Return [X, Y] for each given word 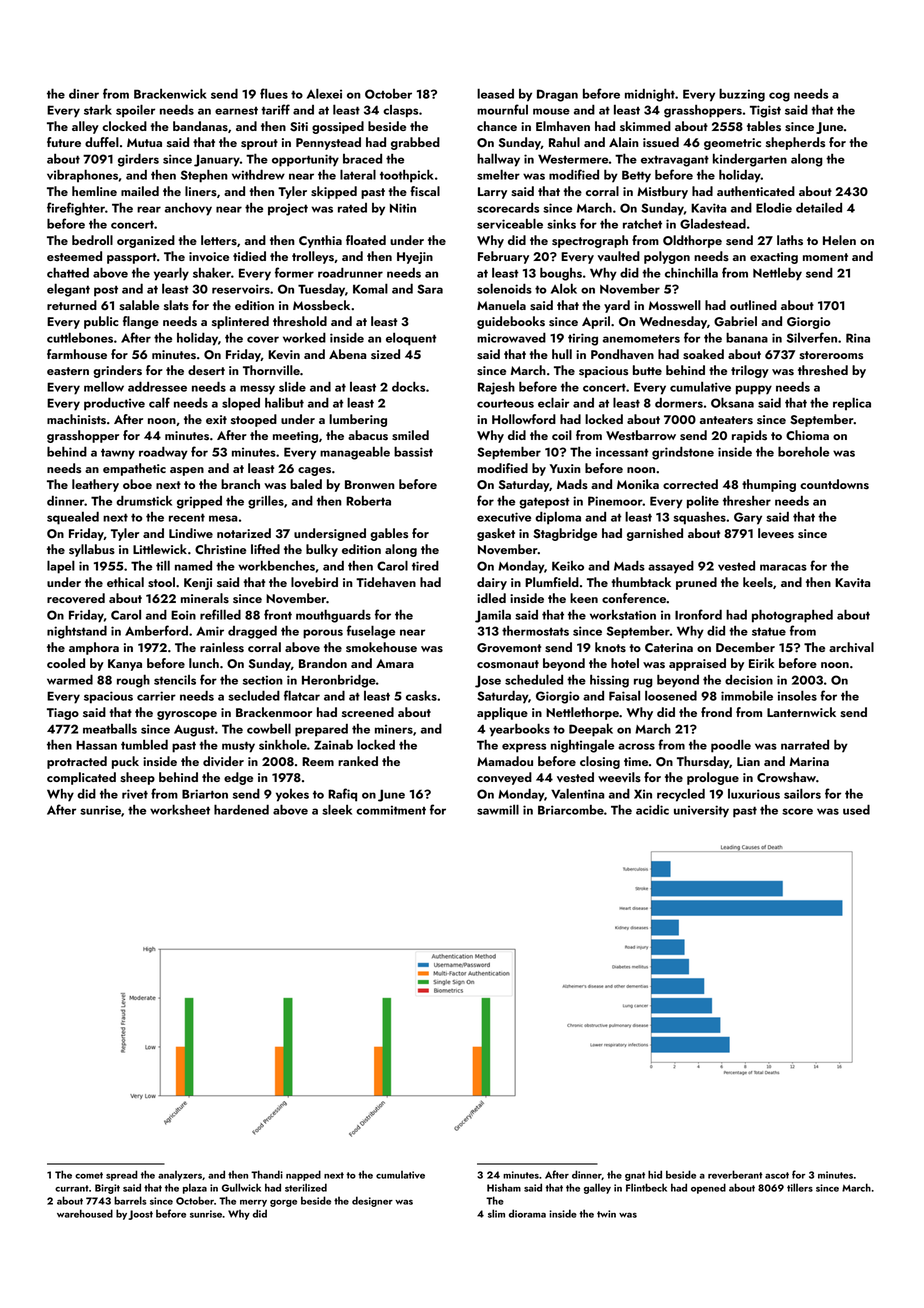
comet [89, 1175]
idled [491, 598]
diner [84, 93]
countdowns [834, 484]
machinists [76, 419]
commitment [391, 810]
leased [495, 93]
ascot [777, 1175]
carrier [156, 696]
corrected [690, 484]
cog [779, 97]
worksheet [180, 809]
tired [425, 565]
